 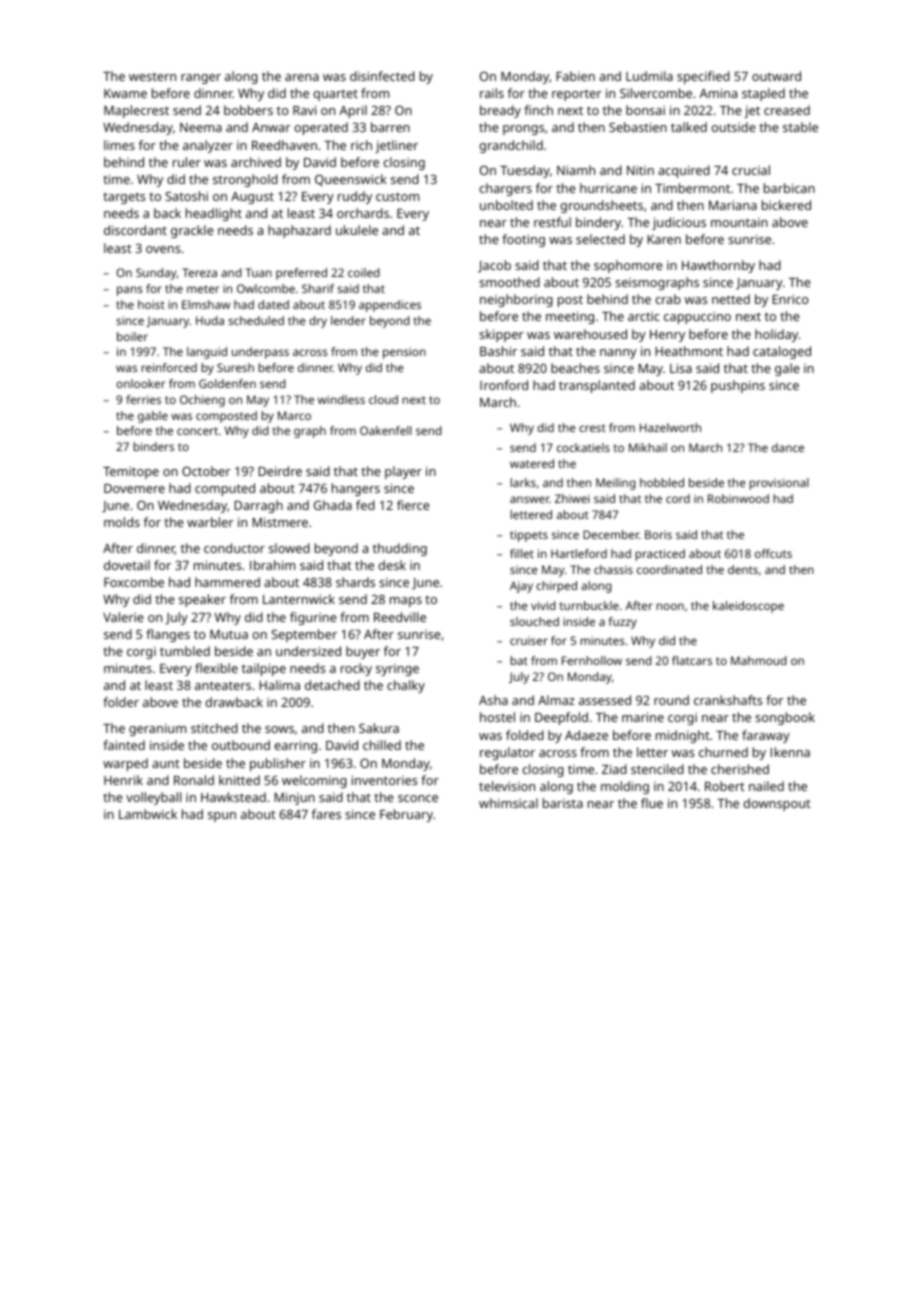 What do you see at coordinates (222, 817) in the image?
I see `spun` at bounding box center [222, 817].
